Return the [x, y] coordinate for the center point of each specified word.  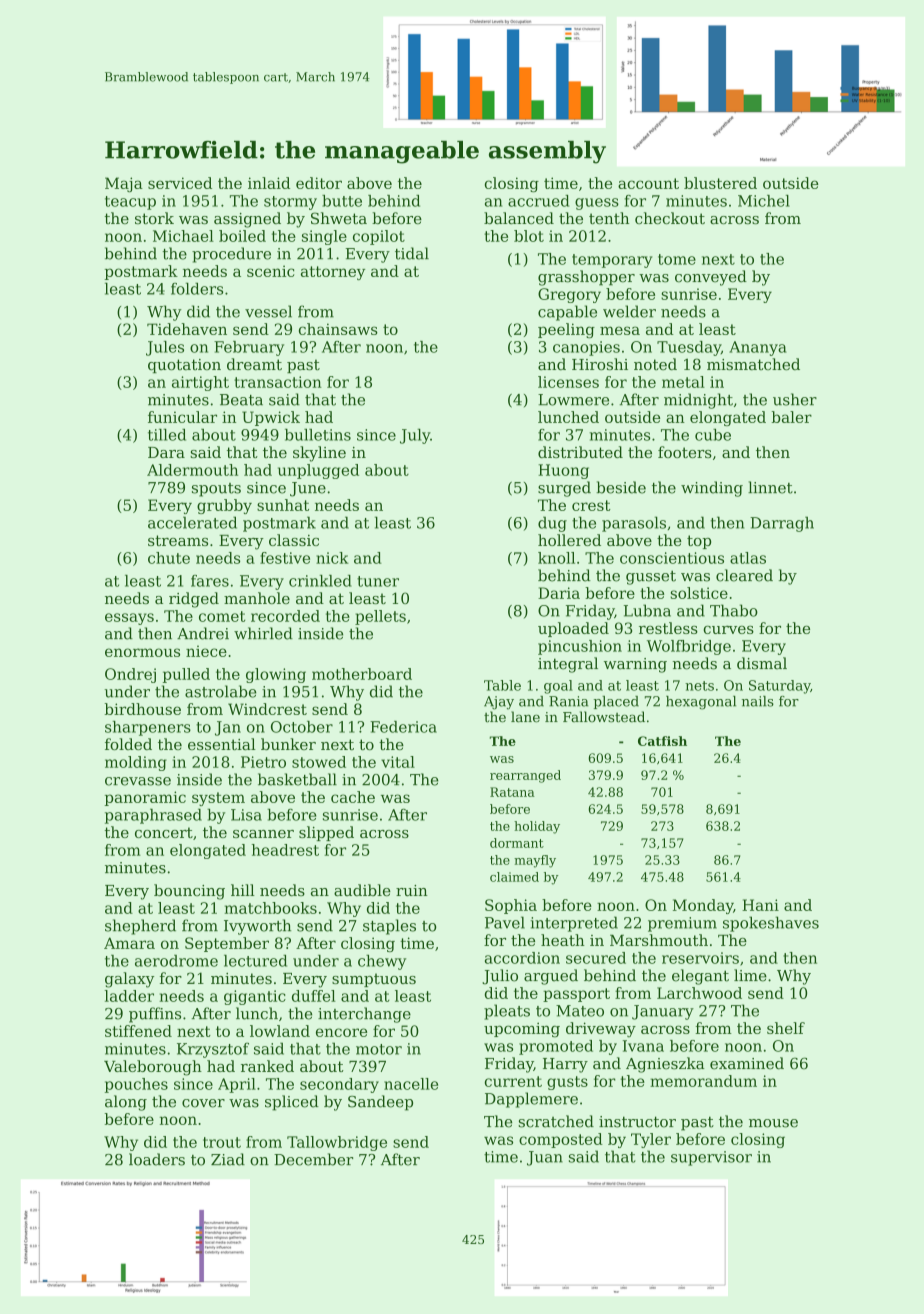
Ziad [228, 1159]
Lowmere [573, 400]
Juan [545, 1158]
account [648, 183]
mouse [773, 1123]
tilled [167, 435]
